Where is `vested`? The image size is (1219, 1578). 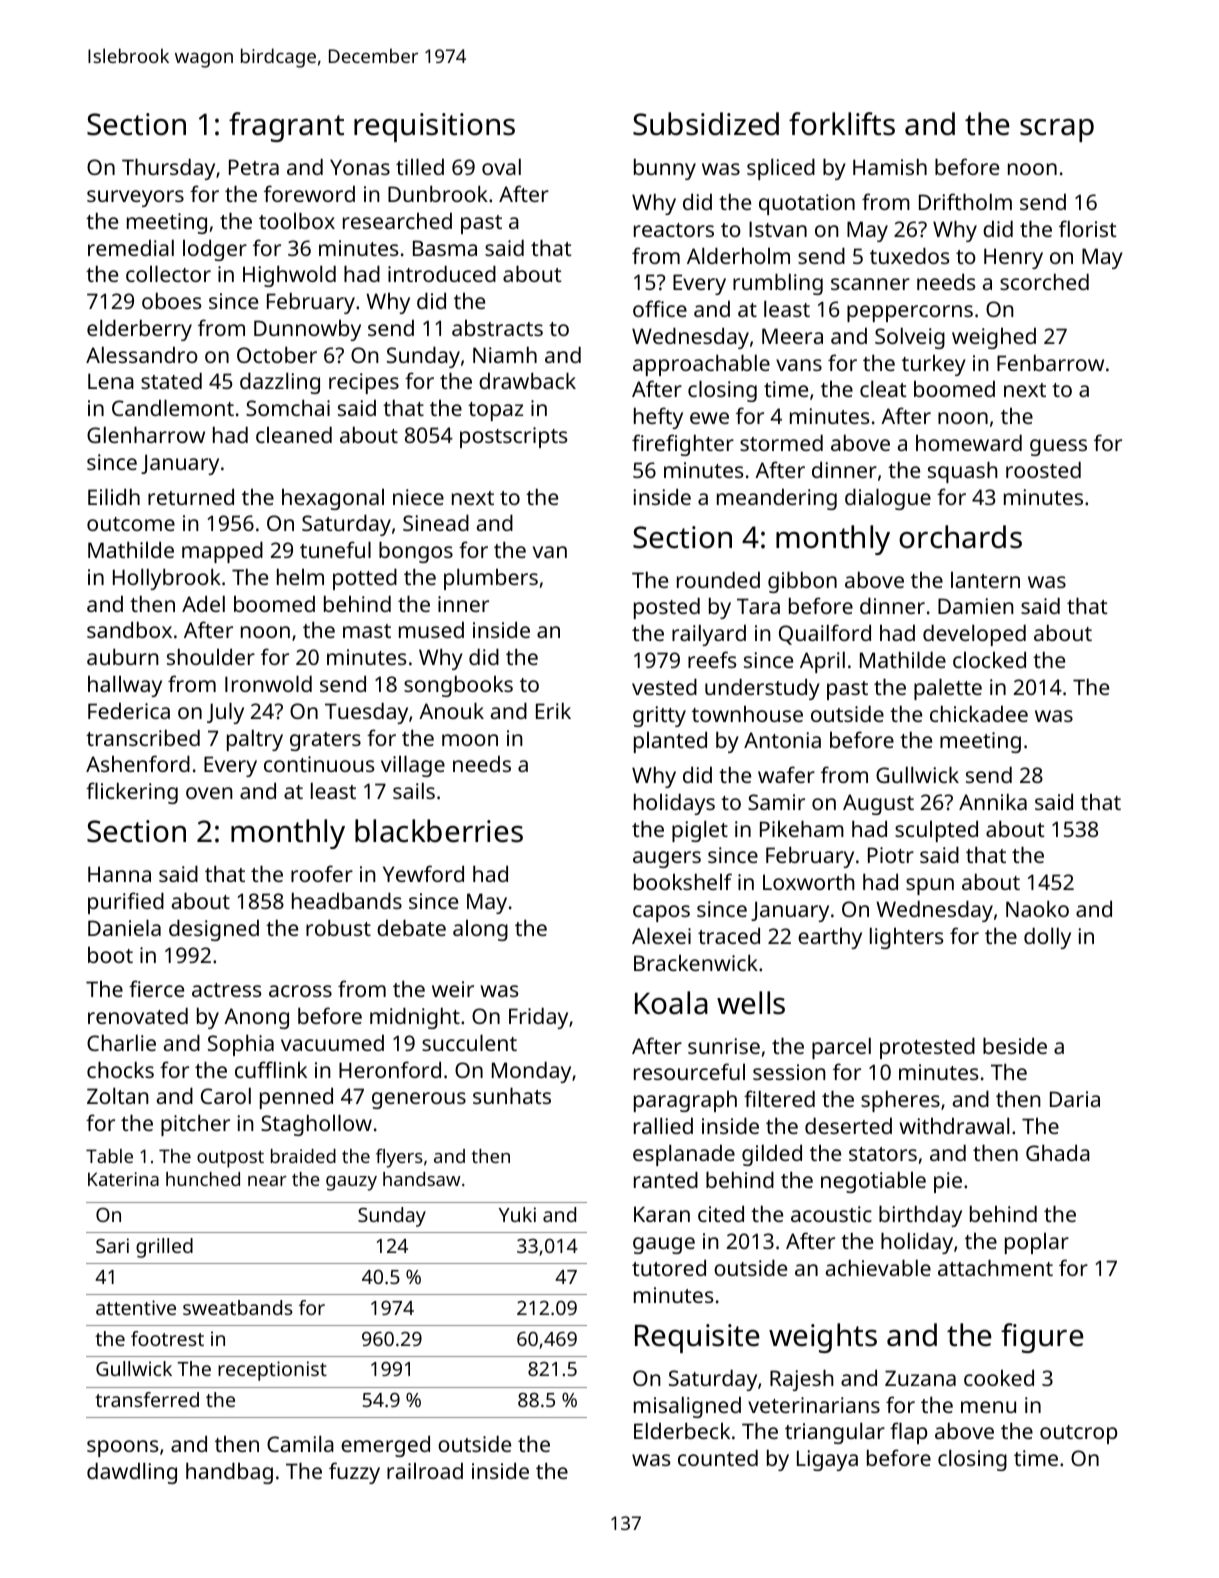
vested is located at coordinates (664, 686).
